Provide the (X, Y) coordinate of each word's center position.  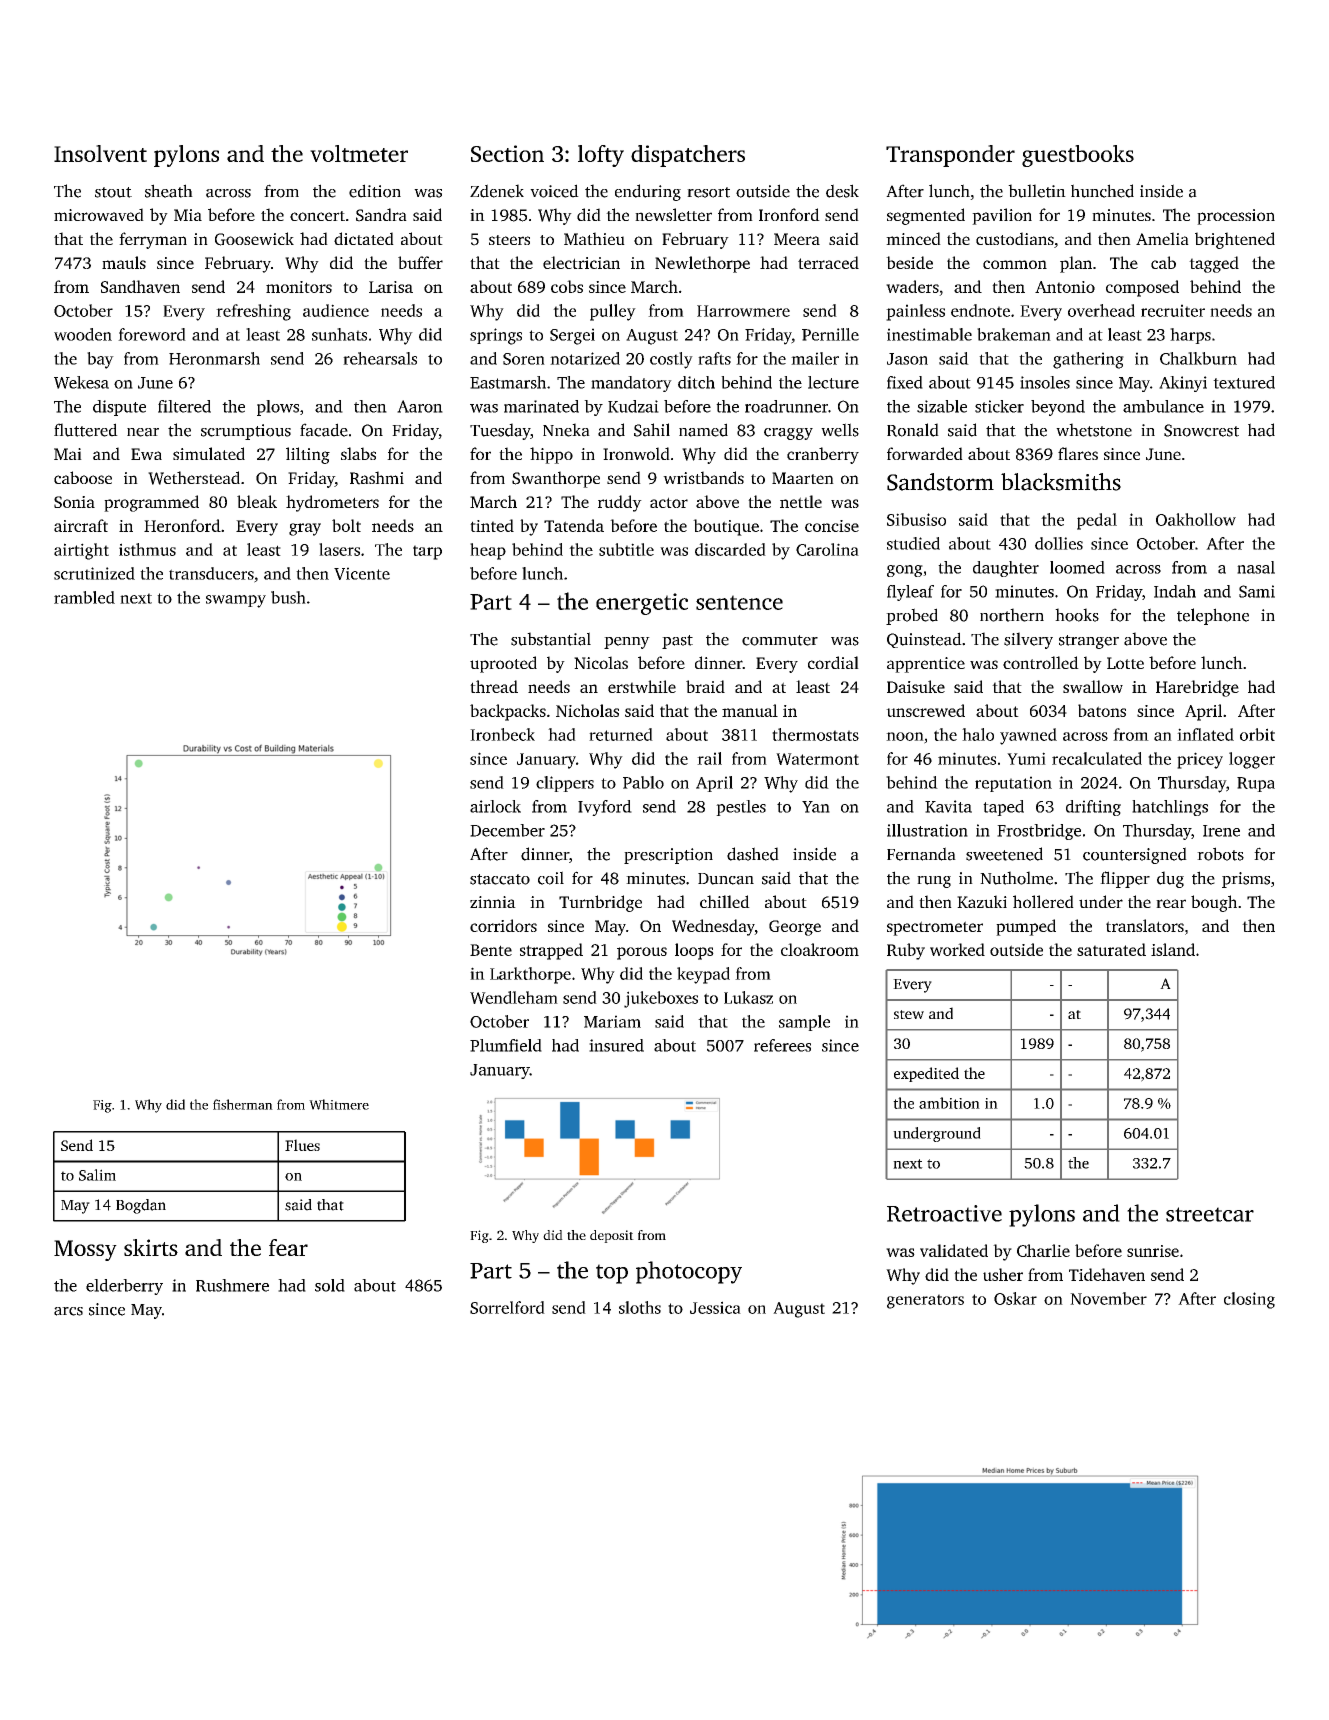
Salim (97, 1175)
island (1173, 949)
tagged (1214, 264)
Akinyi (1183, 384)
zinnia (493, 902)
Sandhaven (140, 286)
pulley (613, 312)
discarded (730, 549)
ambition (949, 1103)
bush (288, 597)
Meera (797, 239)
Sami (1257, 591)
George (795, 928)
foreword (152, 334)
